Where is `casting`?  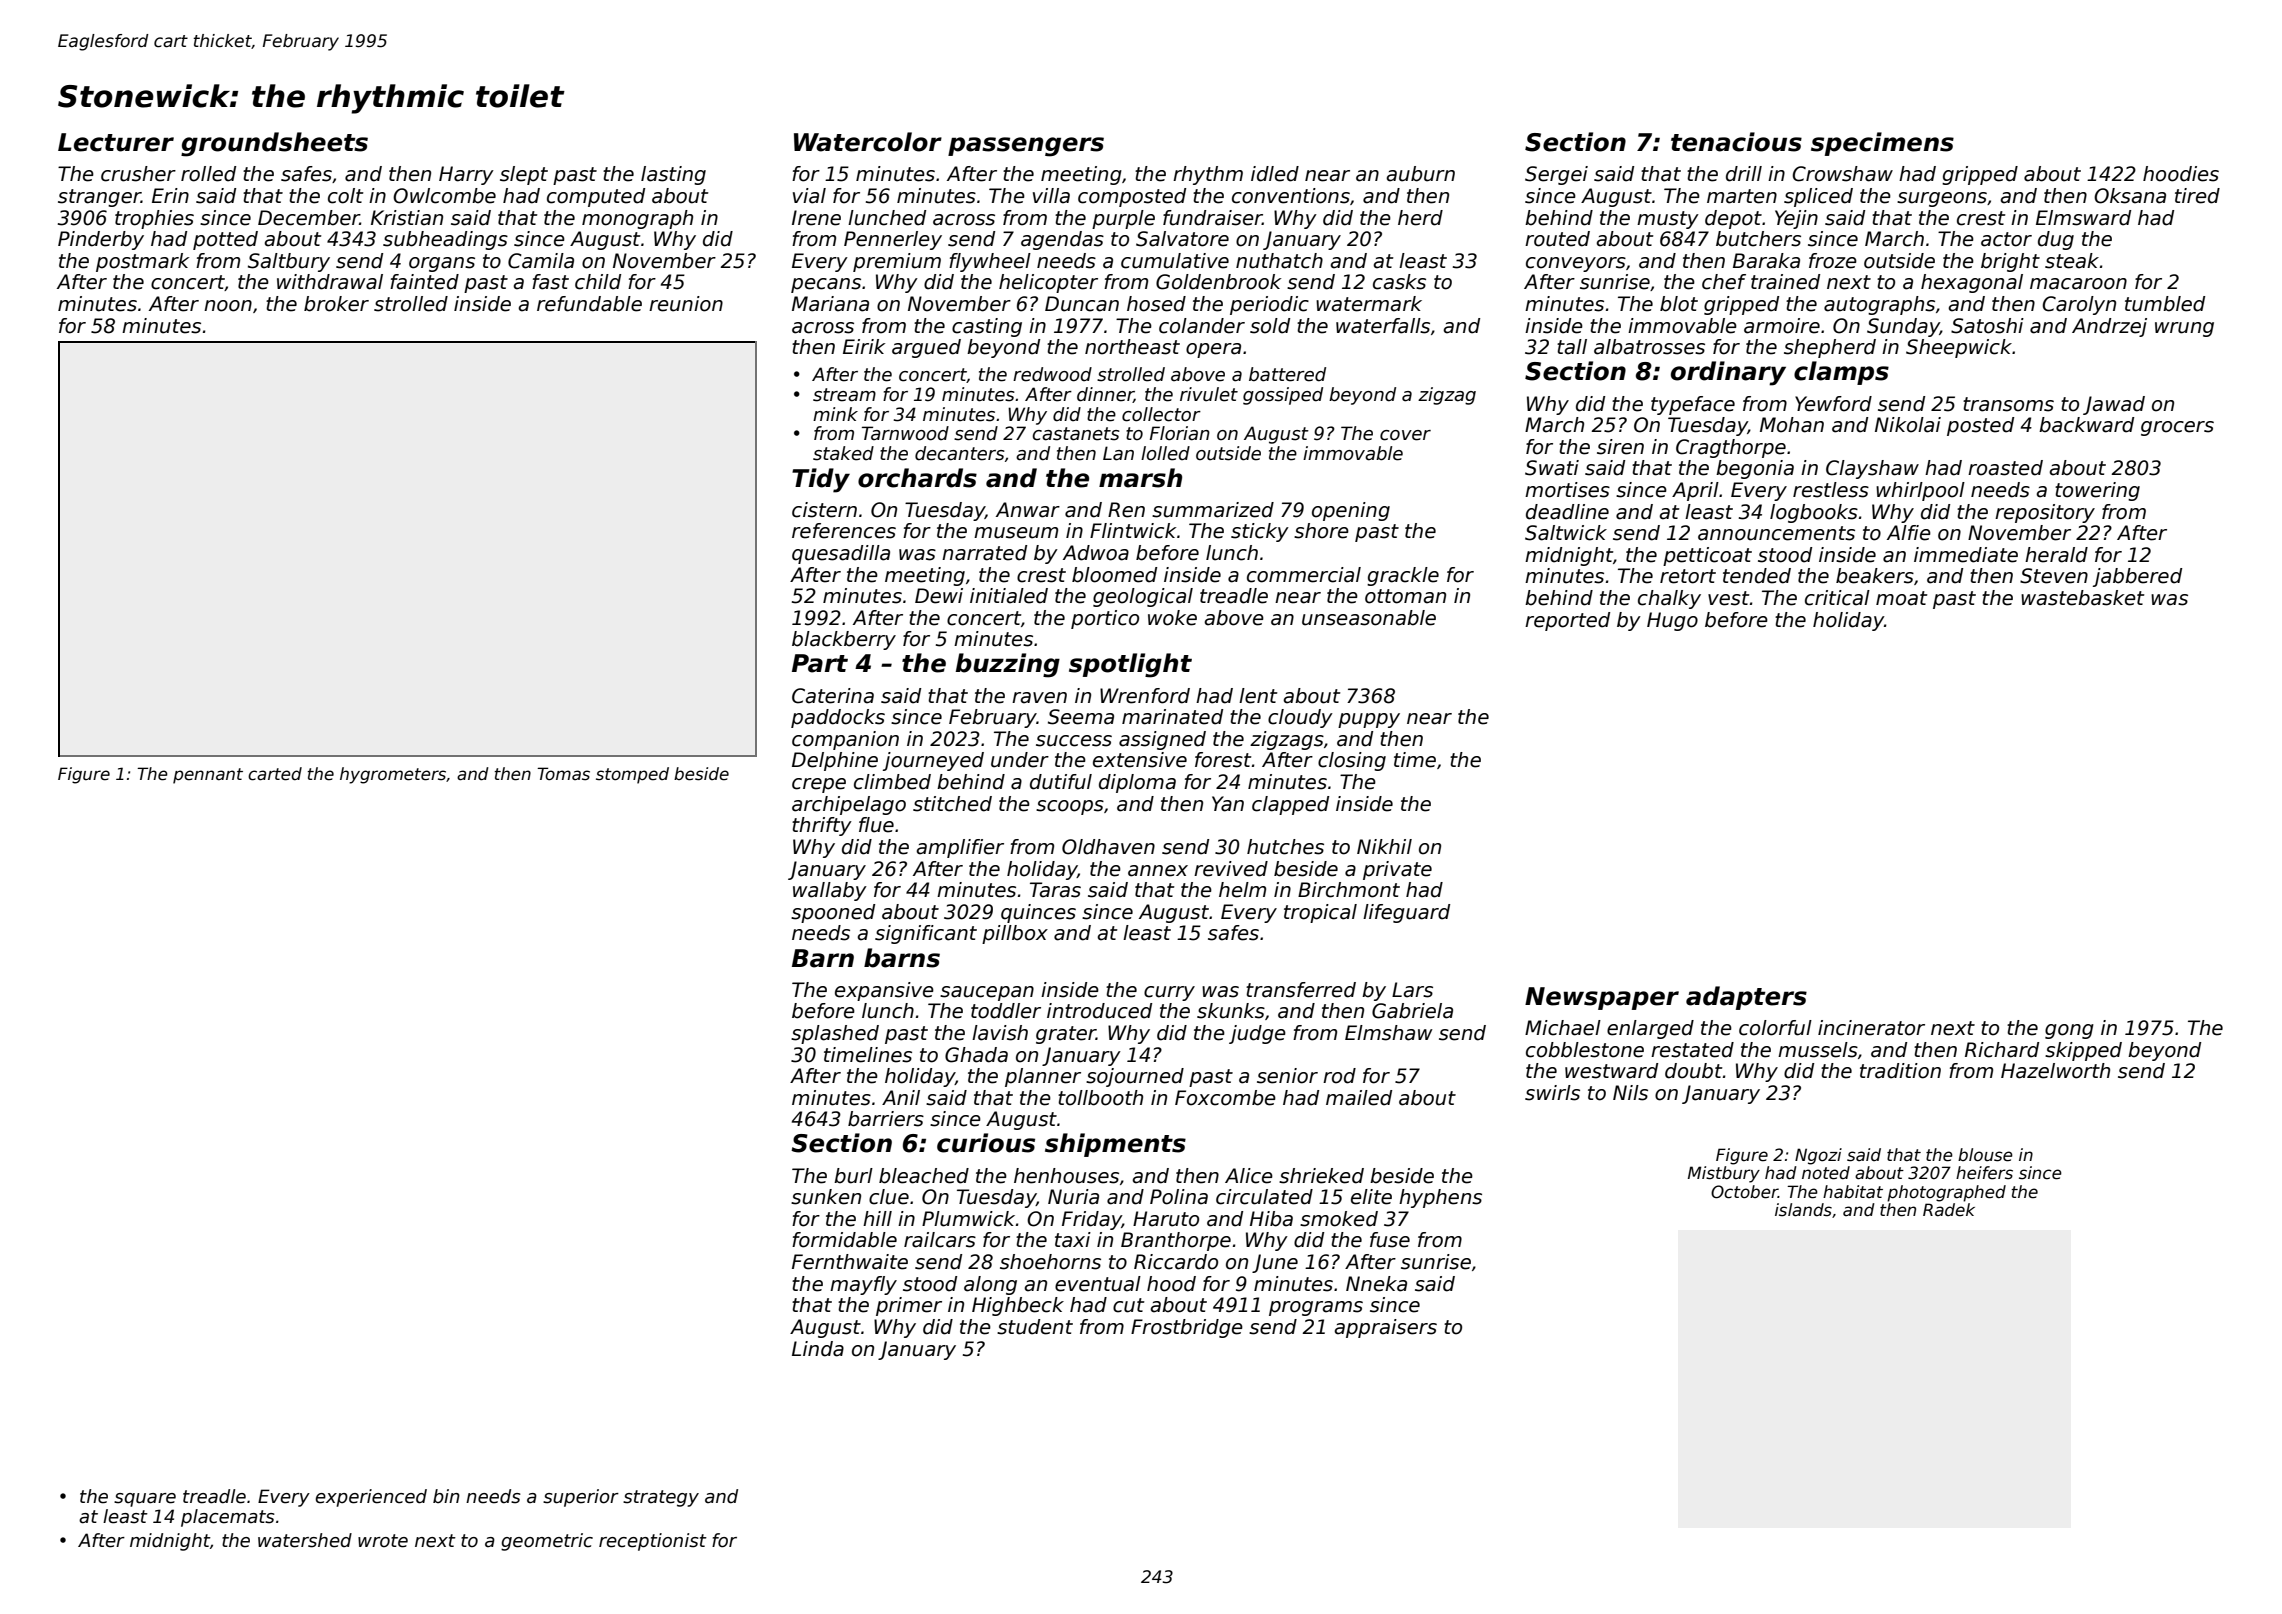
casting is located at coordinates (987, 327).
